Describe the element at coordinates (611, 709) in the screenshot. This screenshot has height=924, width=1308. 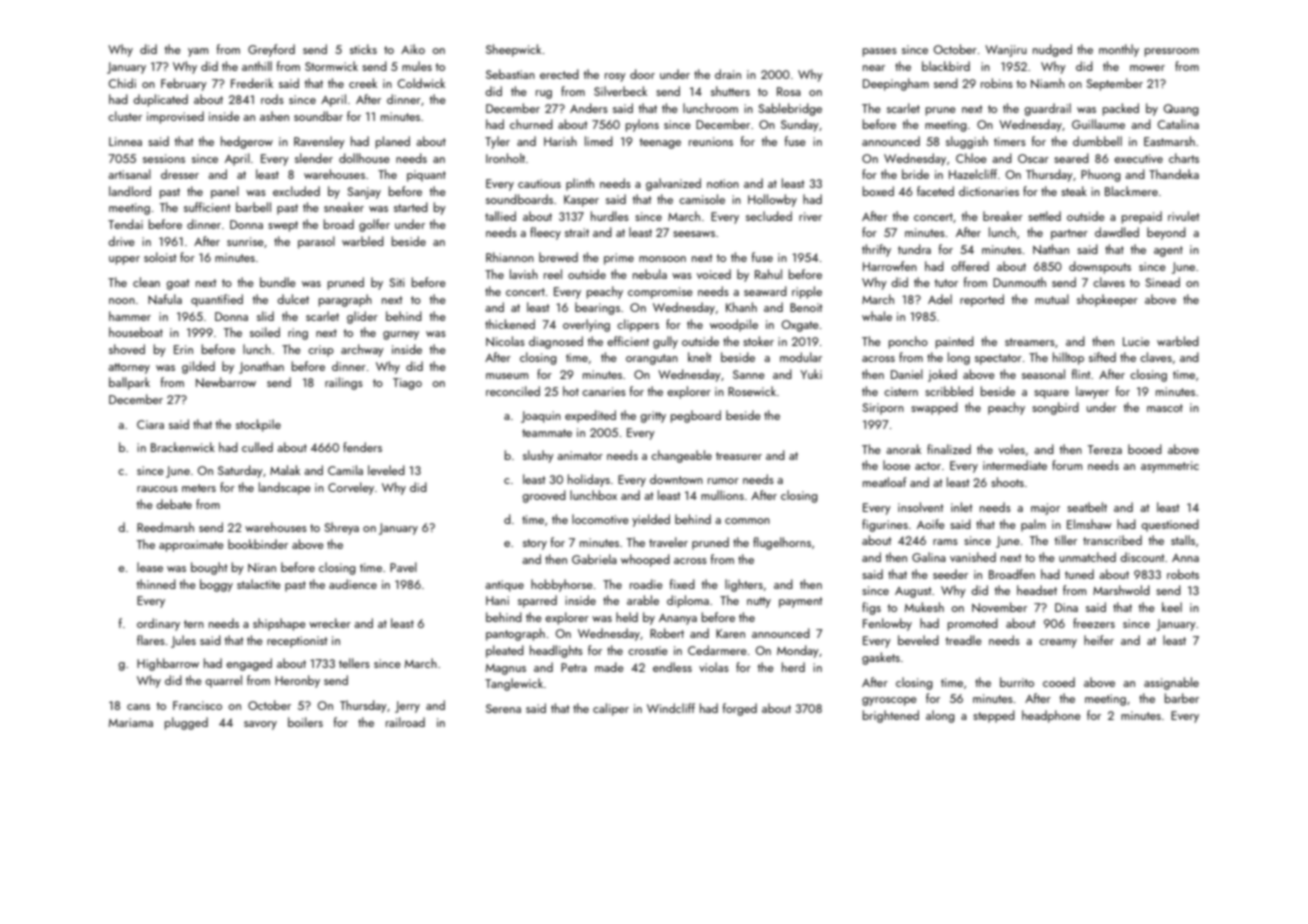
I see `caliper` at that location.
